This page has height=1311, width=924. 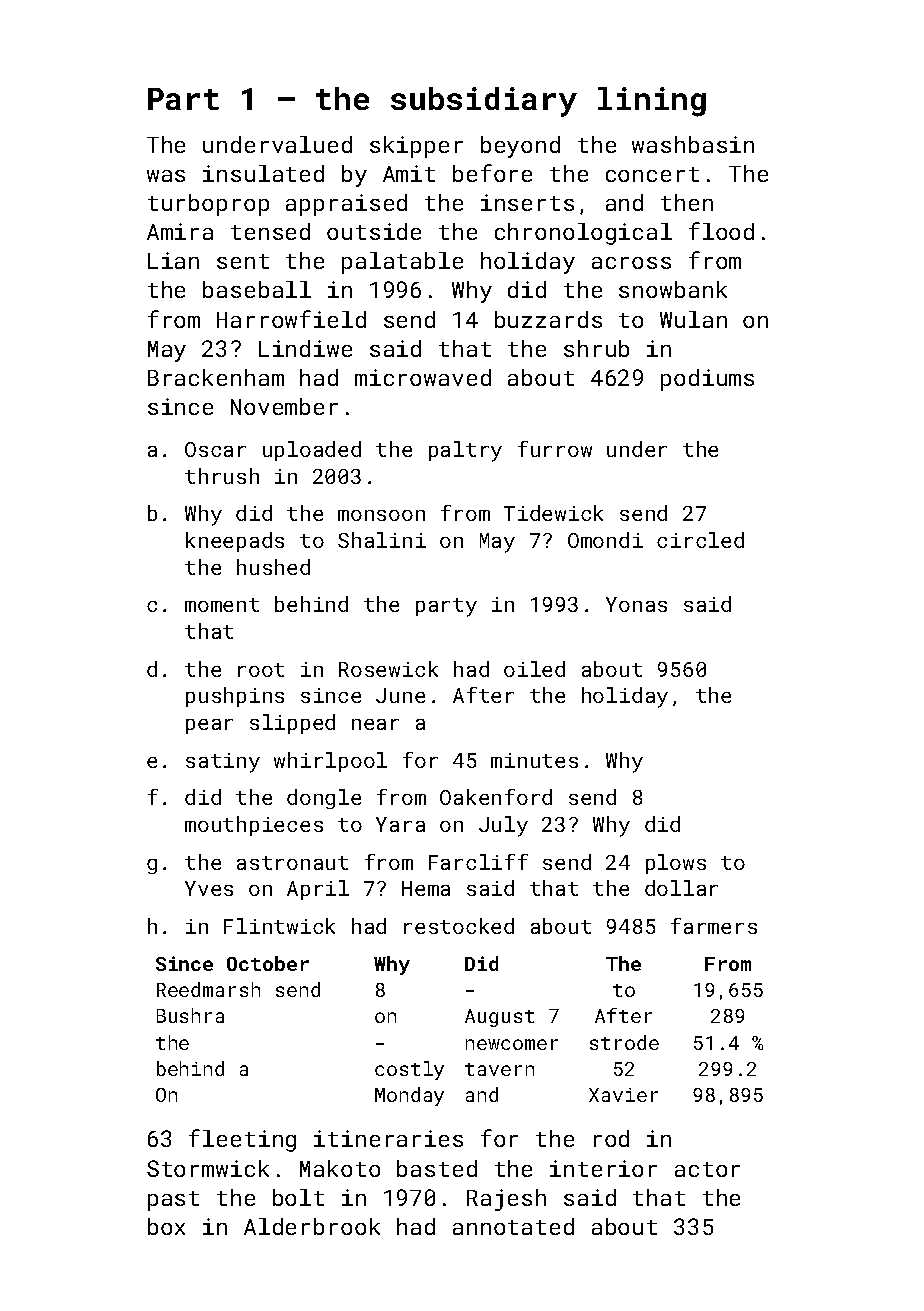 What do you see at coordinates (484, 102) in the page?
I see `subsidiary` at bounding box center [484, 102].
